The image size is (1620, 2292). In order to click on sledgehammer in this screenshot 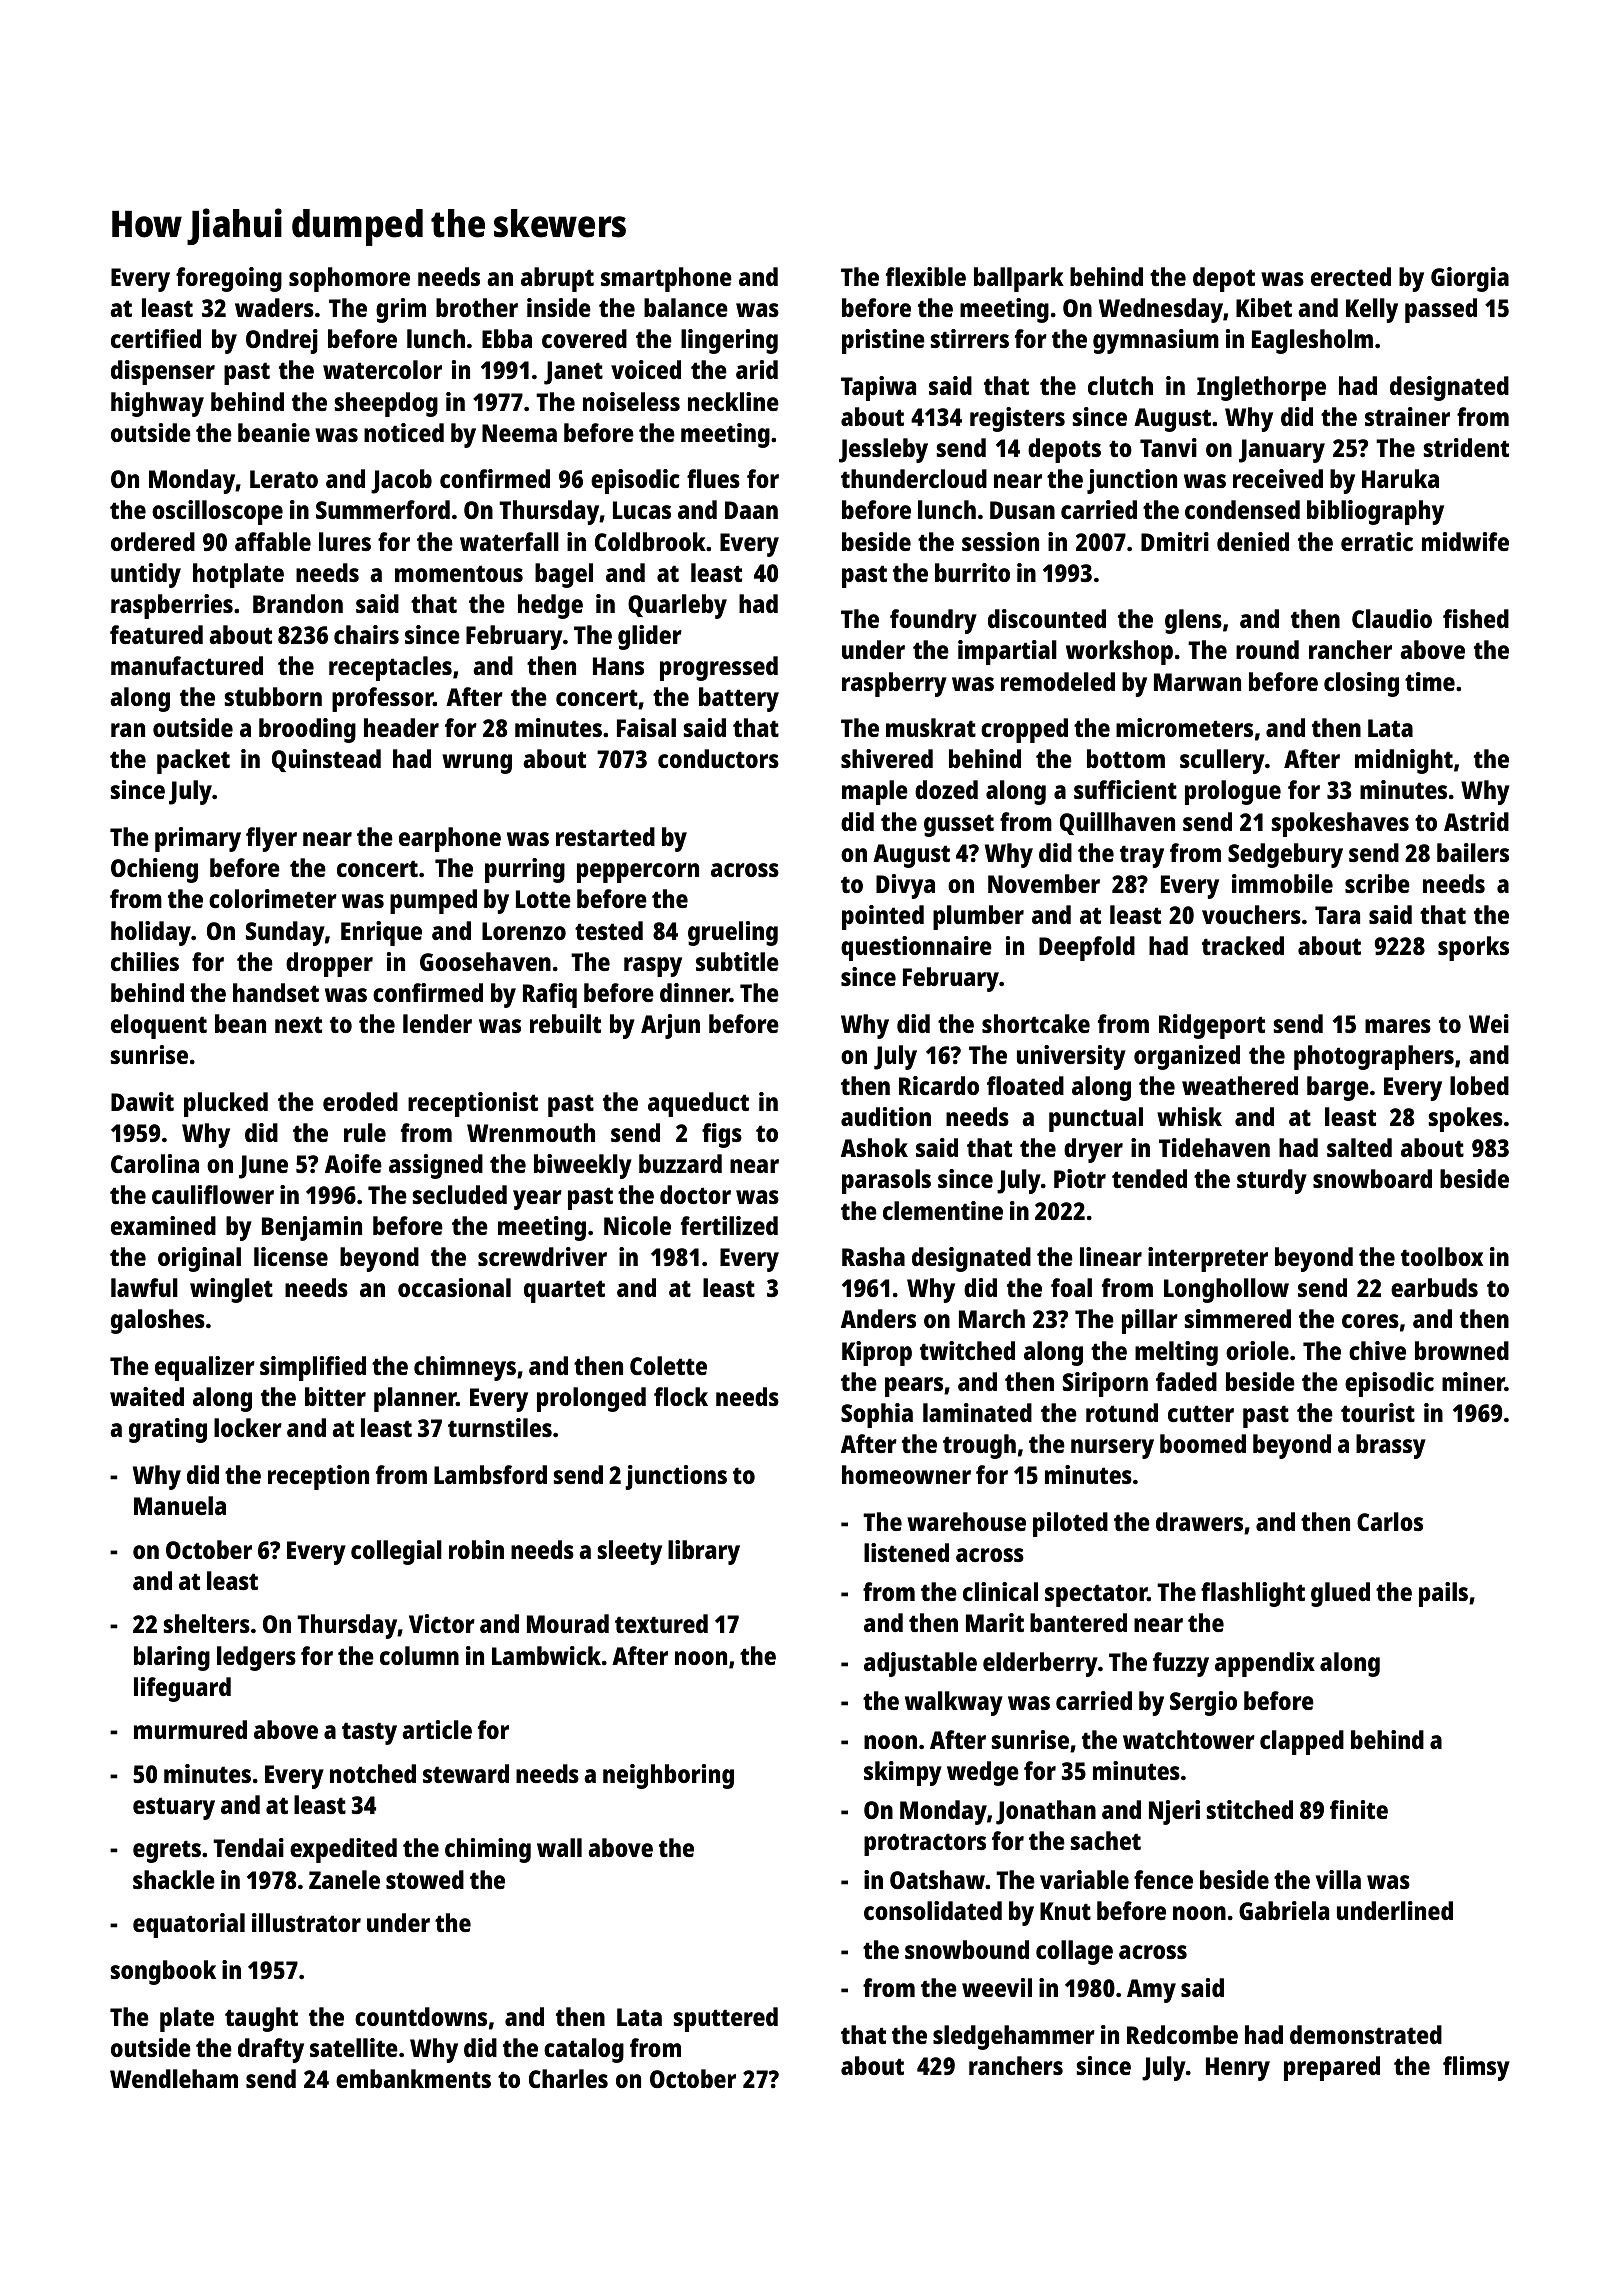, I will do `click(1014, 2037)`.
